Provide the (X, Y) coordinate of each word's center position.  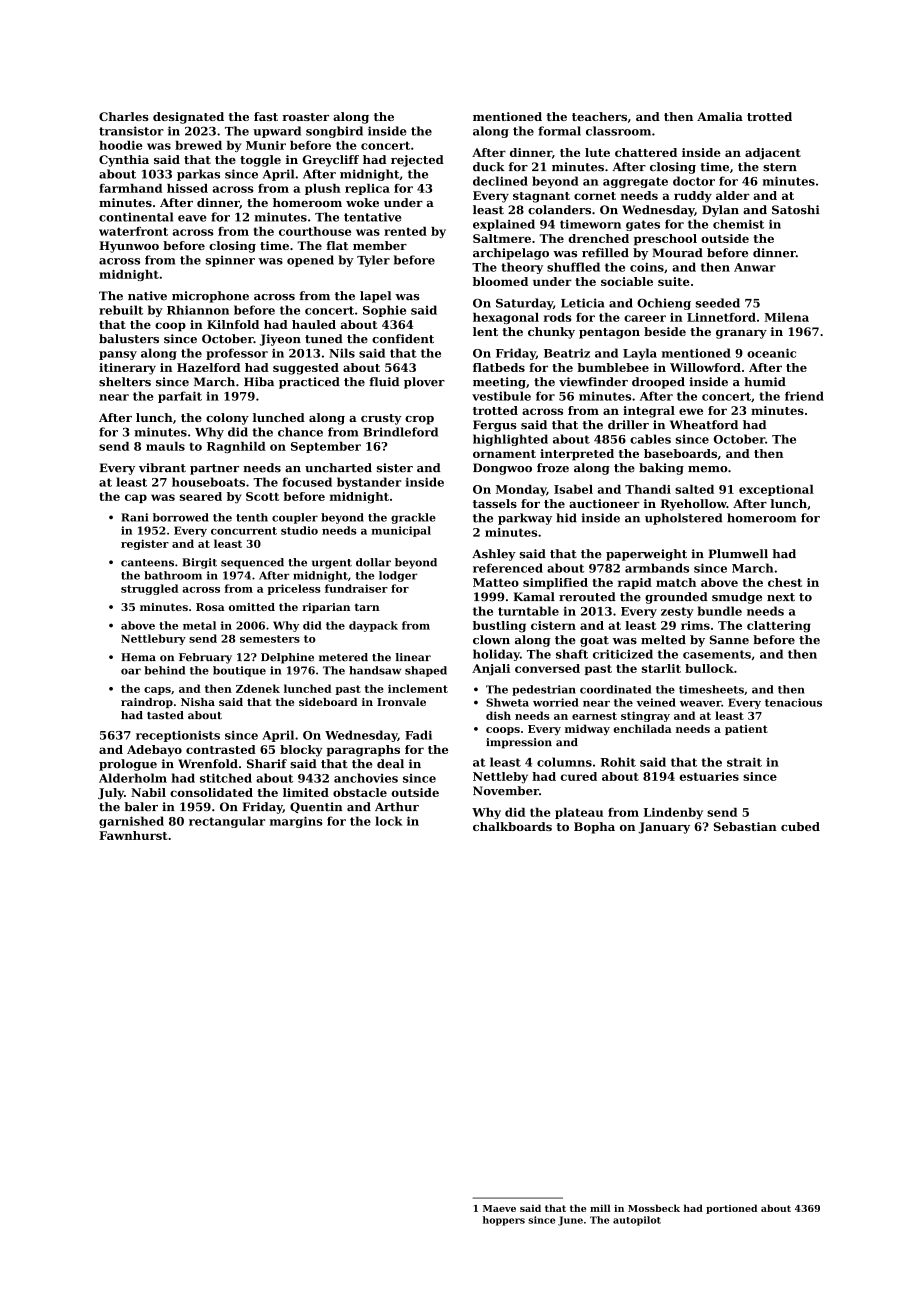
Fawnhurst (133, 835)
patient (746, 730)
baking (661, 469)
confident (403, 339)
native (147, 296)
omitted (252, 607)
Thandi (648, 489)
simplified (555, 583)
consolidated (211, 792)
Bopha (594, 828)
